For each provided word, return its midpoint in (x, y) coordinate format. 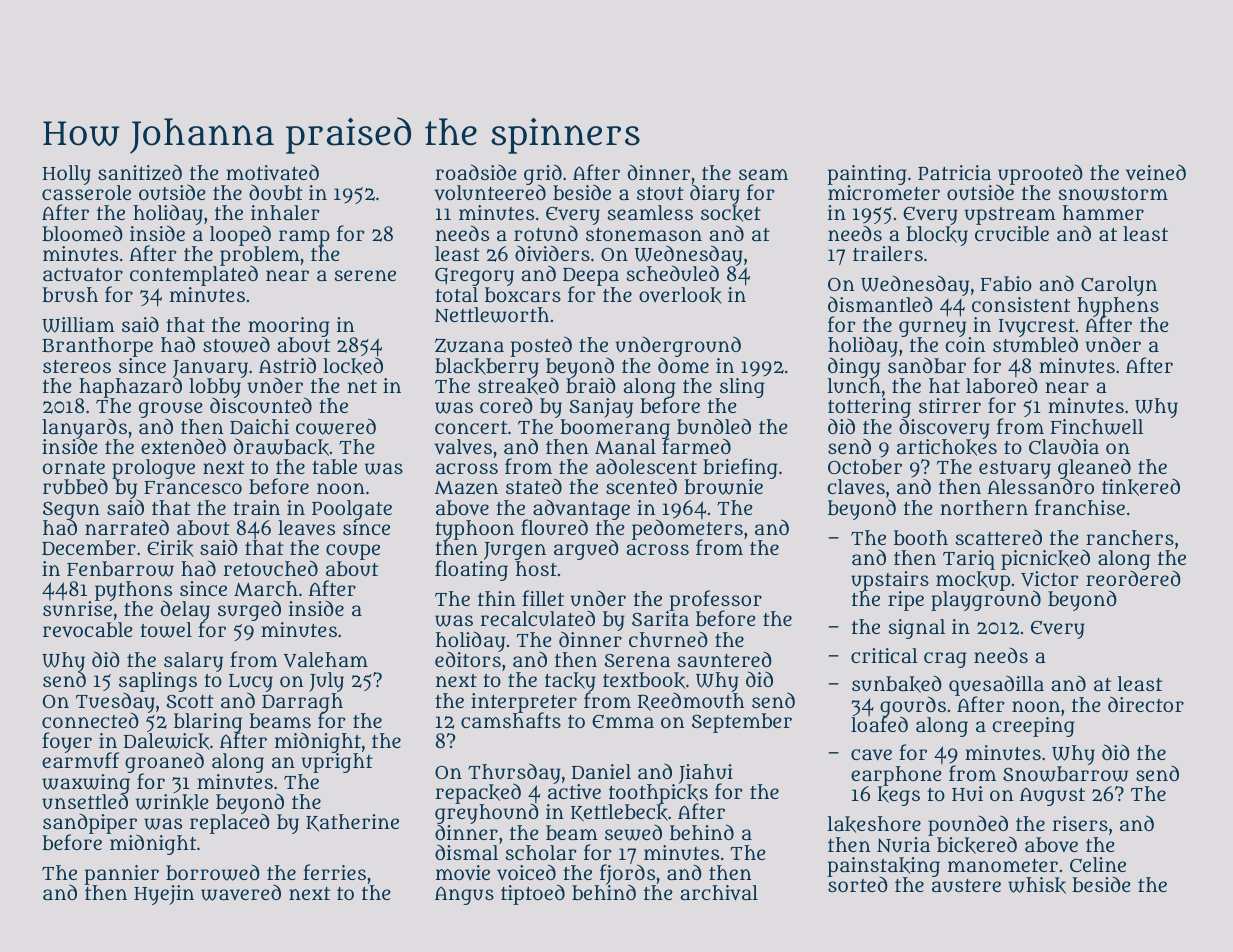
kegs (899, 796)
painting (867, 175)
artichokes (947, 447)
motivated (272, 172)
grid (543, 174)
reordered (1133, 578)
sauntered (725, 659)
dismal (466, 852)
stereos (77, 366)
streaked (518, 386)
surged (249, 610)
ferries (334, 872)
